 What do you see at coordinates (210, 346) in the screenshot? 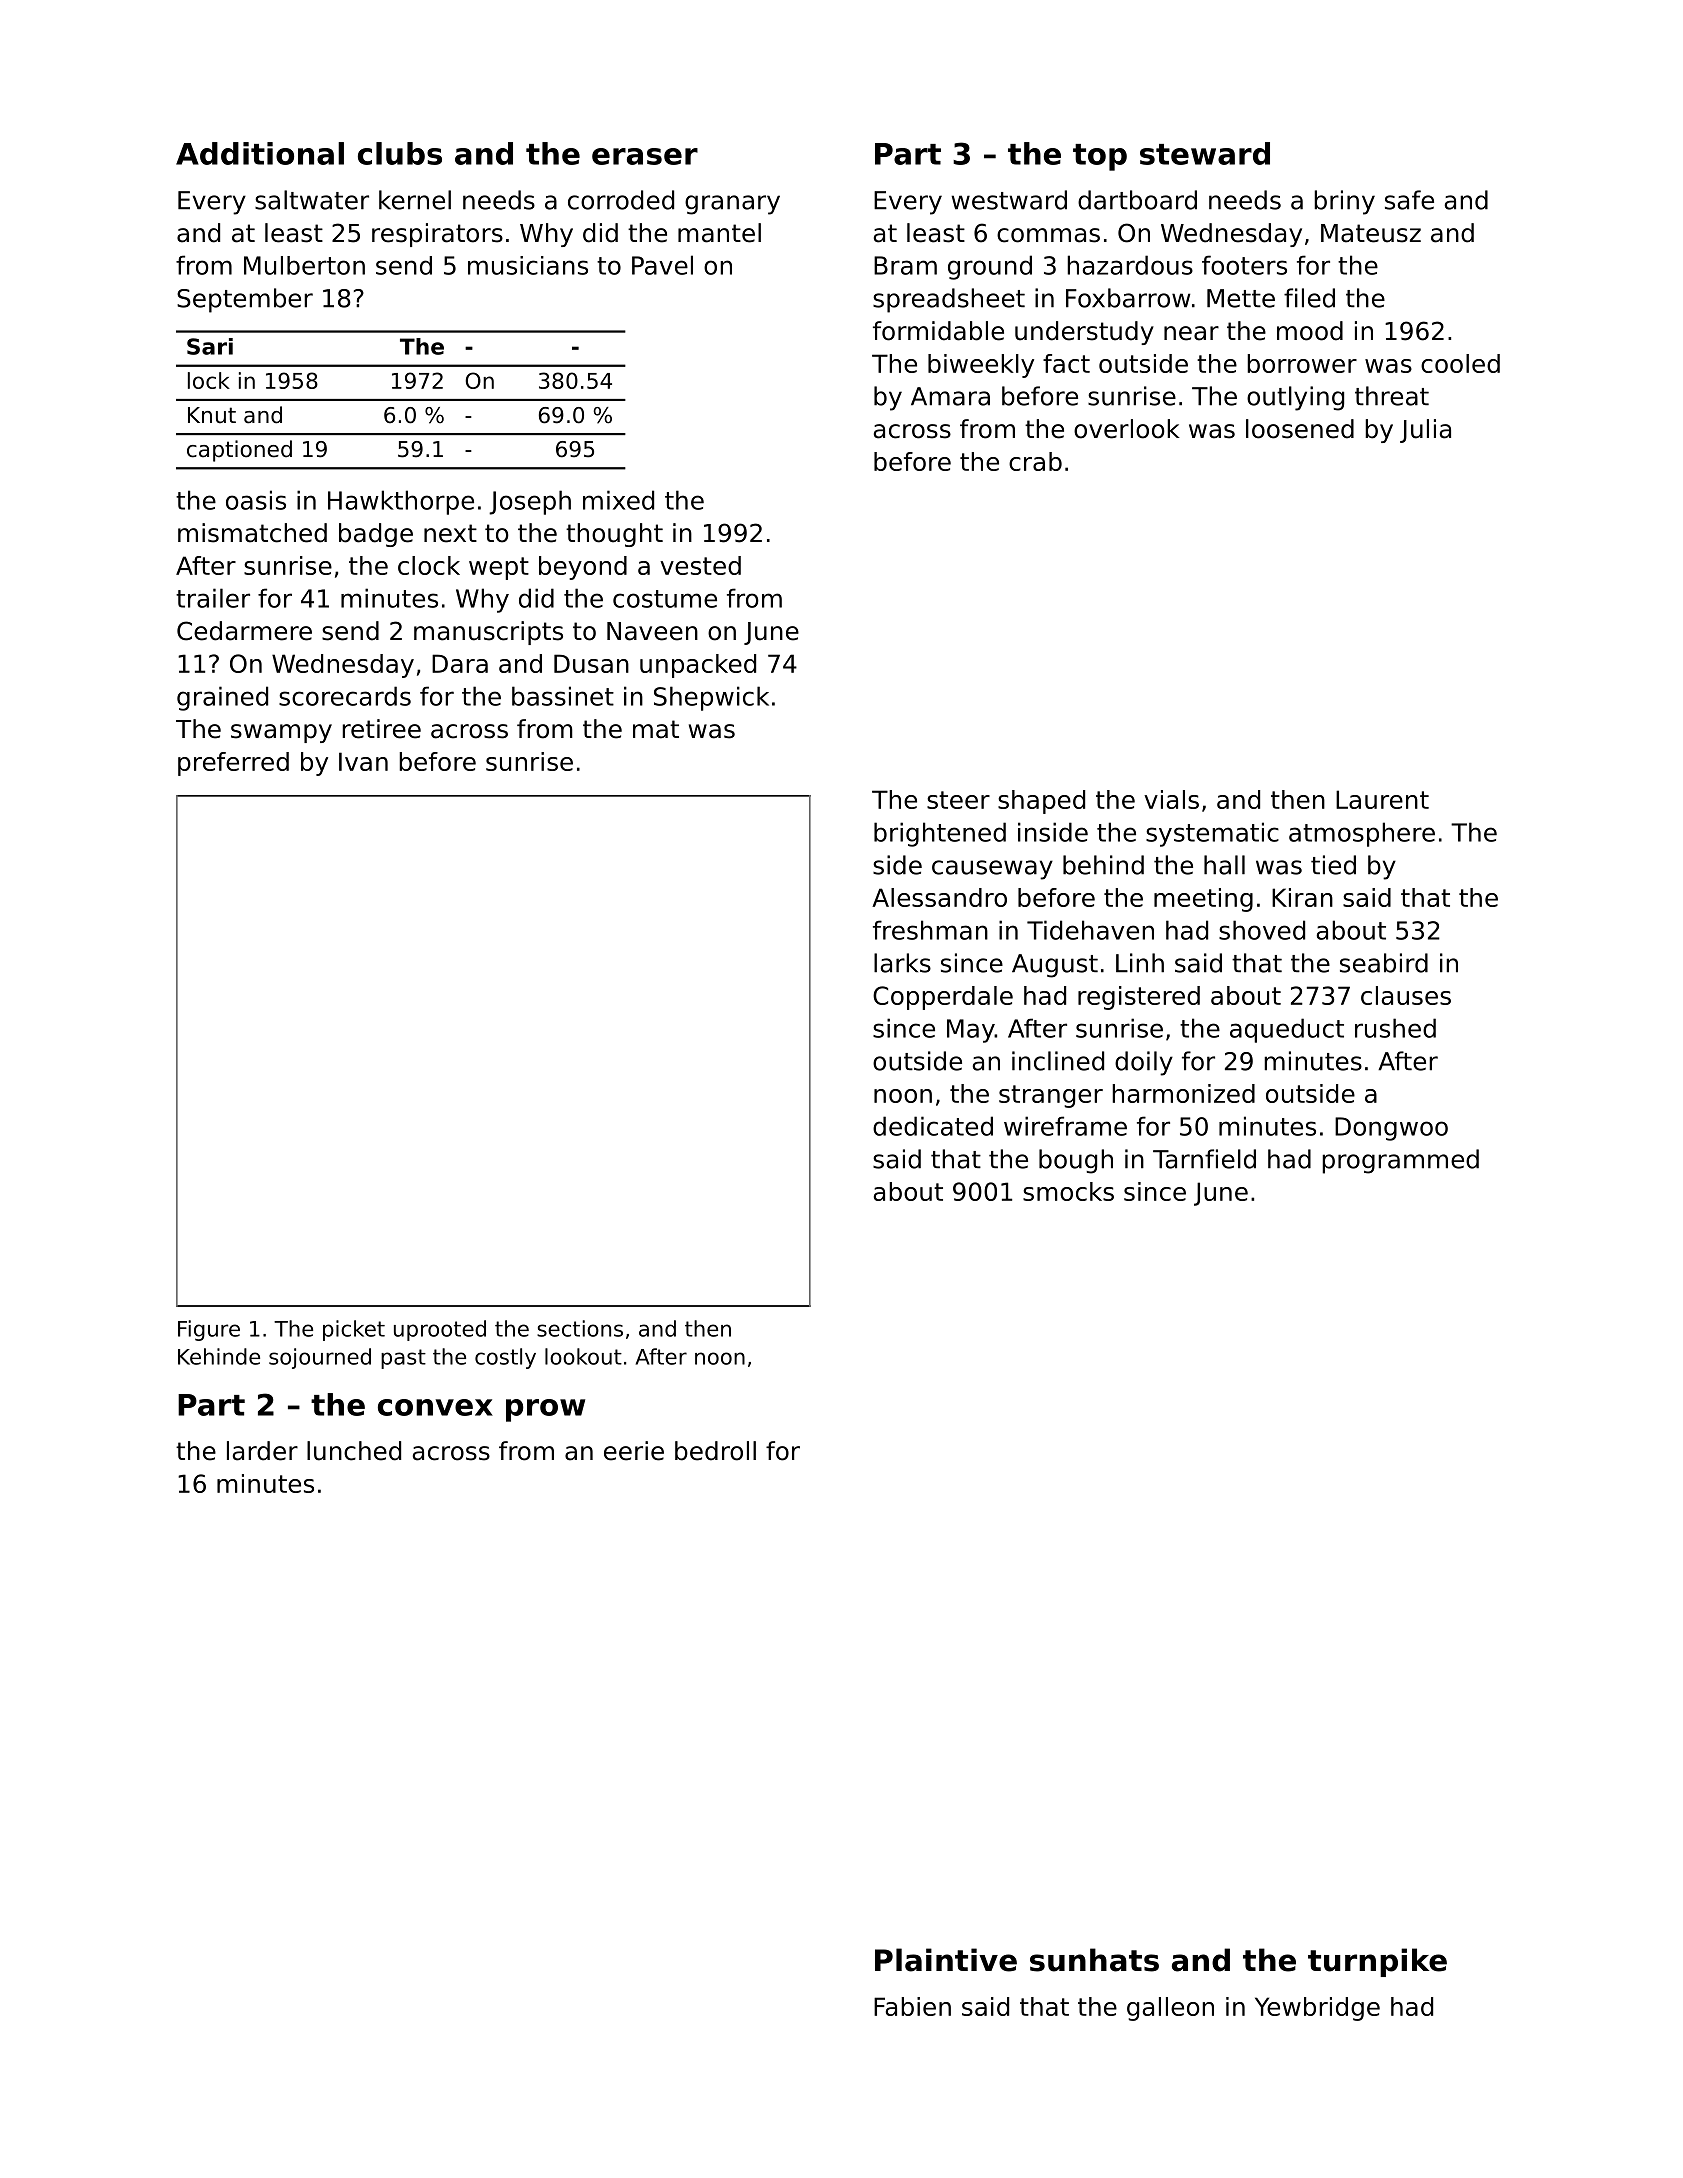
I see `Sari` at bounding box center [210, 346].
